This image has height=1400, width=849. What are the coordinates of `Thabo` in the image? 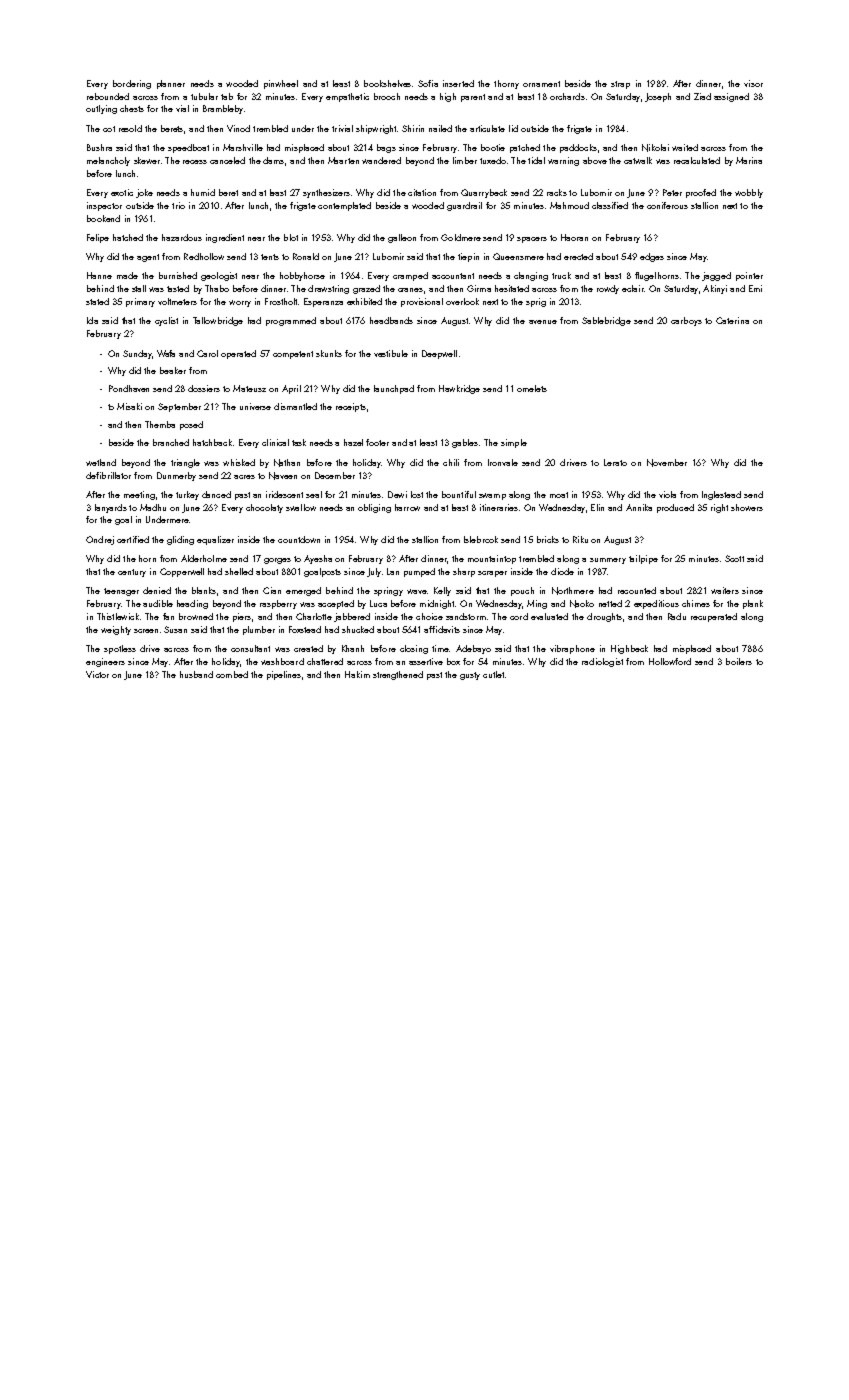 It's located at (217, 288).
